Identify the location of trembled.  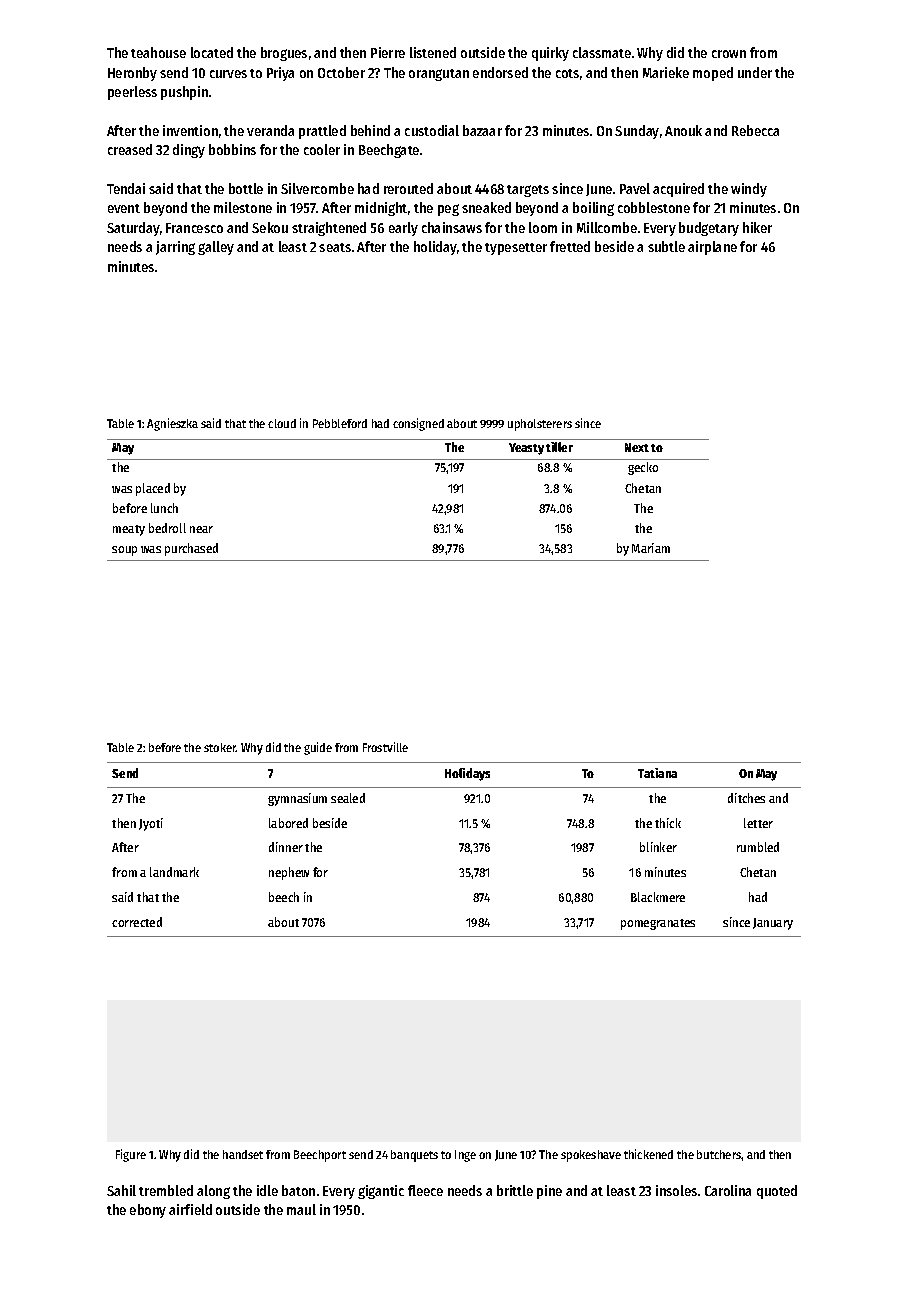
(166, 1190).
